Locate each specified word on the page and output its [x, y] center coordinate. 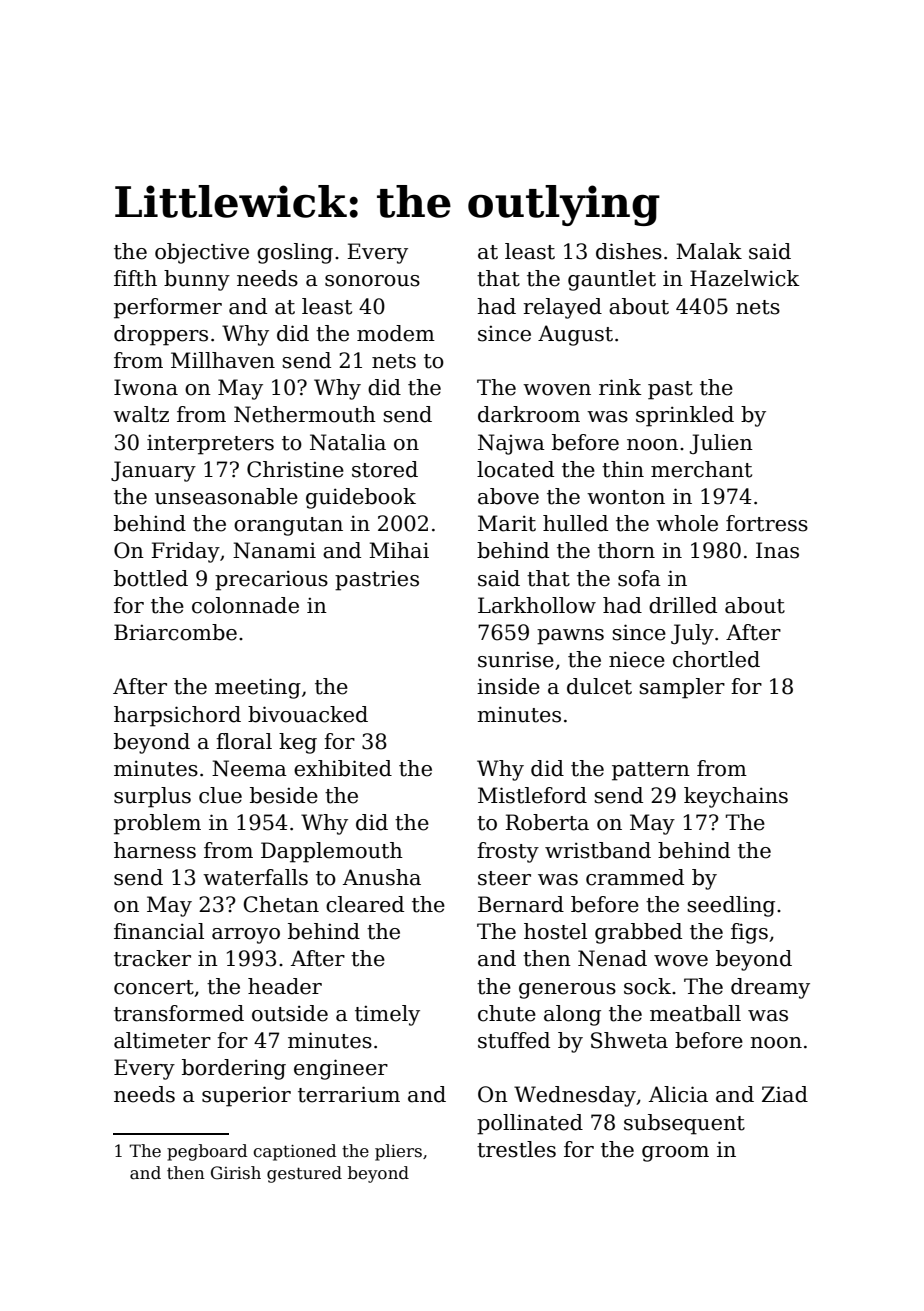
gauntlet [612, 280]
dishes [629, 251]
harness [155, 850]
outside [290, 1013]
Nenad [612, 958]
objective [202, 253]
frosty [508, 852]
